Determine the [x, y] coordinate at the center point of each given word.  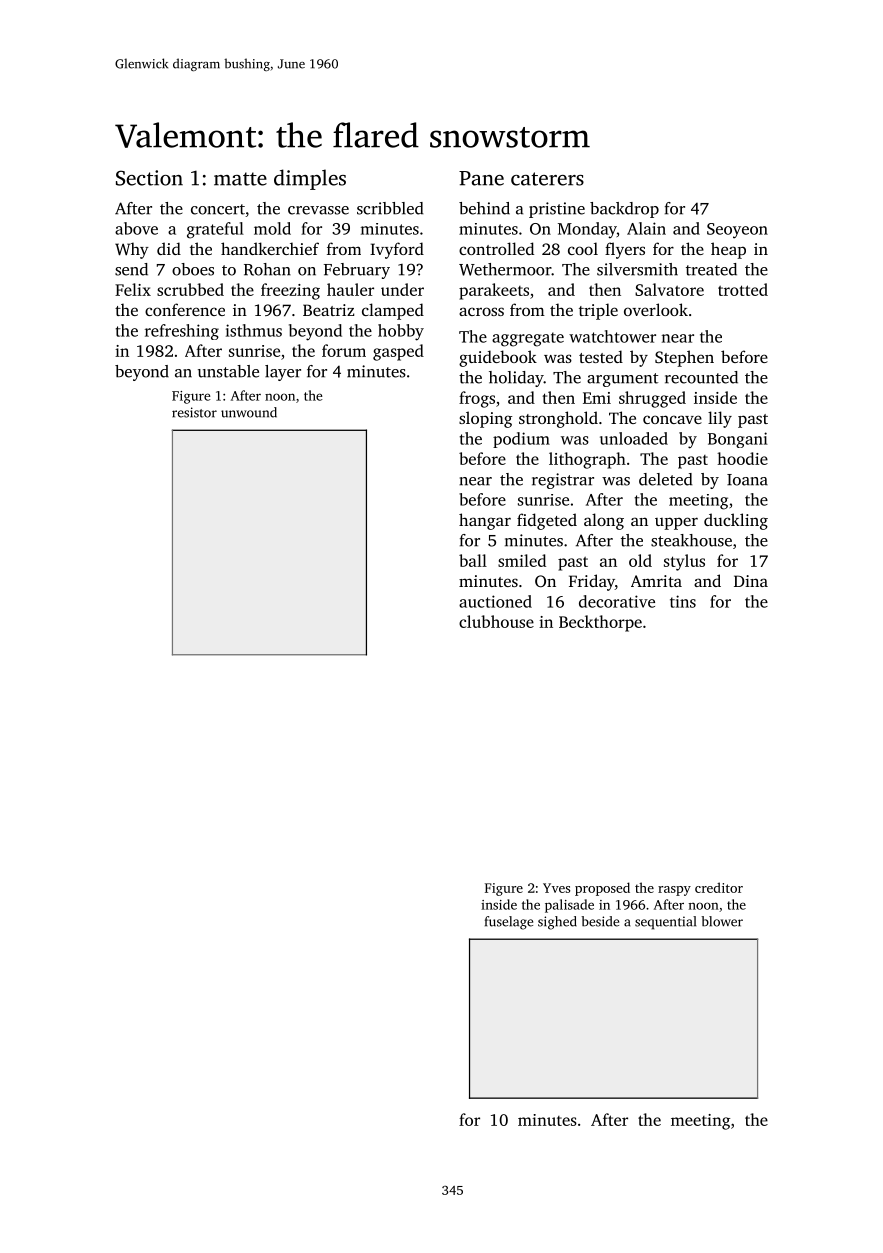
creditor [719, 887]
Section [149, 178]
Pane [481, 178]
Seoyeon [737, 231]
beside [600, 921]
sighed [557, 923]
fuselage [509, 923]
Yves [556, 888]
